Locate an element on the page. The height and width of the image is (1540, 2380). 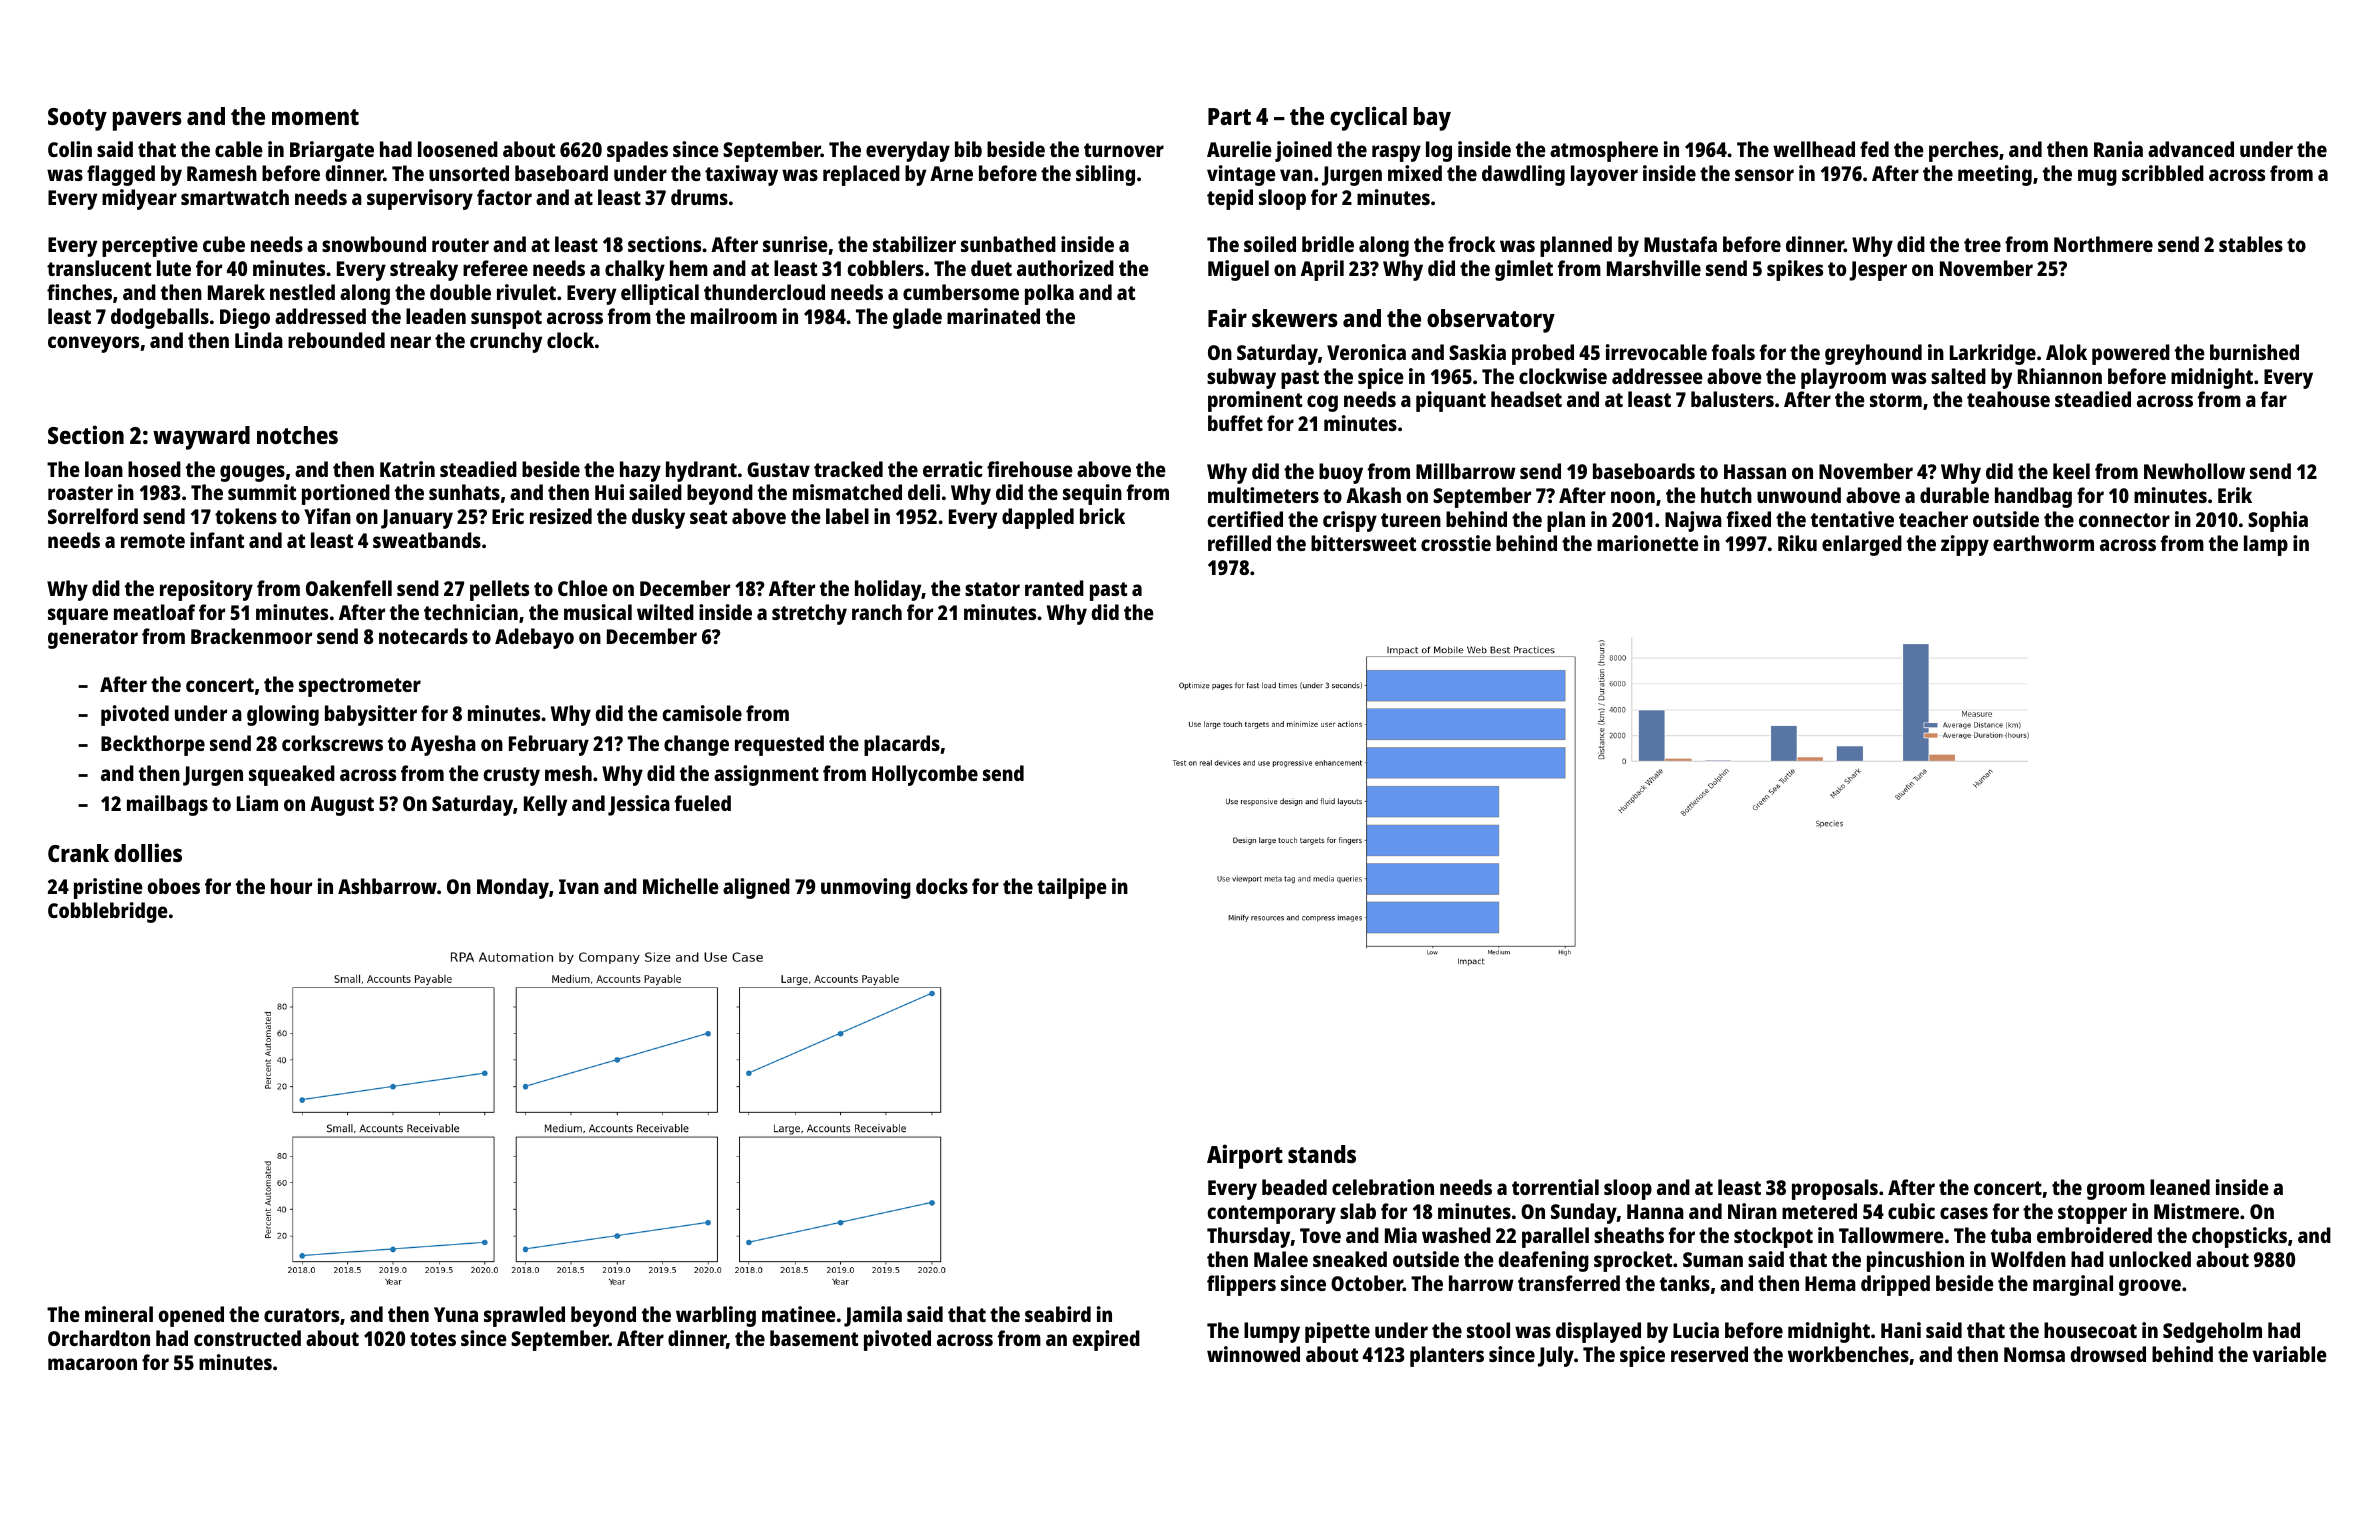
buoy is located at coordinates (1341, 473).
